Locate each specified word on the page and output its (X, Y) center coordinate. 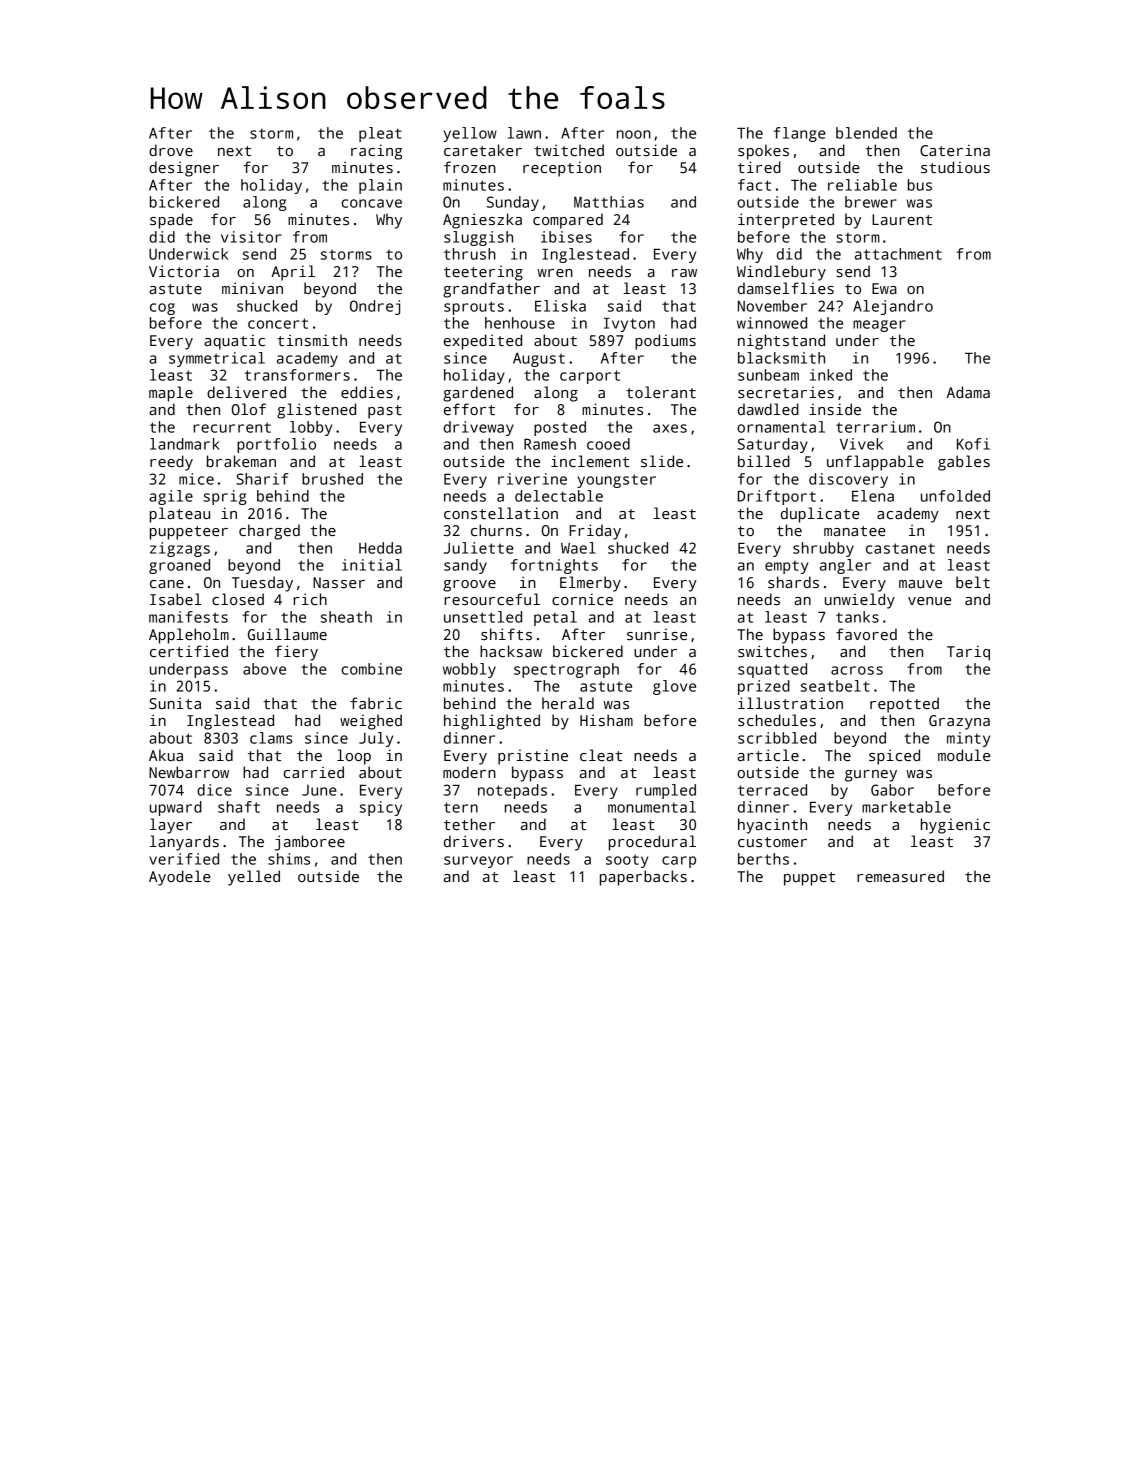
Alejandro (893, 307)
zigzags (180, 549)
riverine (532, 479)
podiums (665, 342)
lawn (524, 133)
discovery (848, 480)
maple (171, 394)
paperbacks (643, 878)
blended (866, 133)
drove (171, 150)
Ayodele (180, 878)
